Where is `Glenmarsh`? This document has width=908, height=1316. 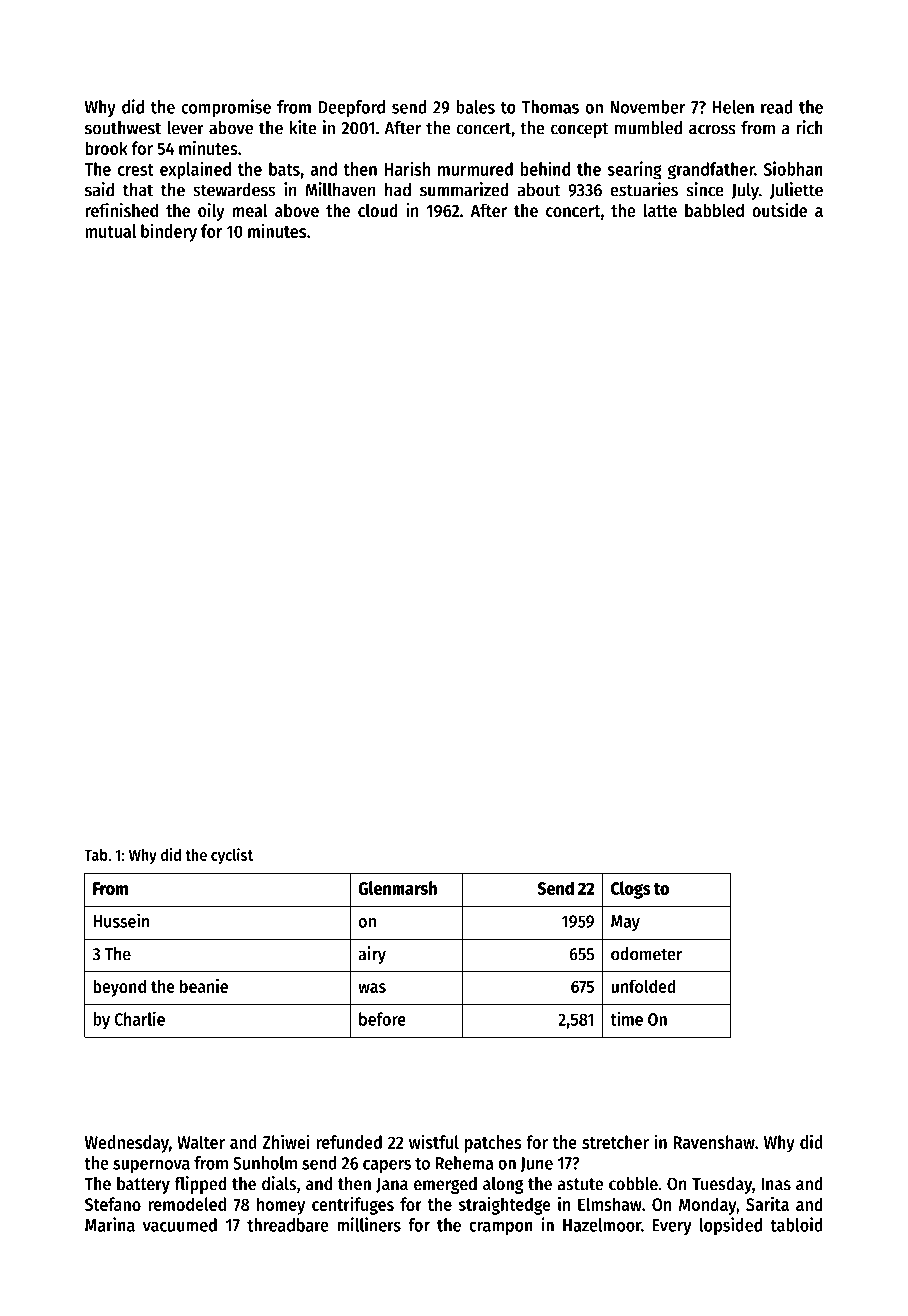
Glenmarsh is located at coordinates (397, 888).
